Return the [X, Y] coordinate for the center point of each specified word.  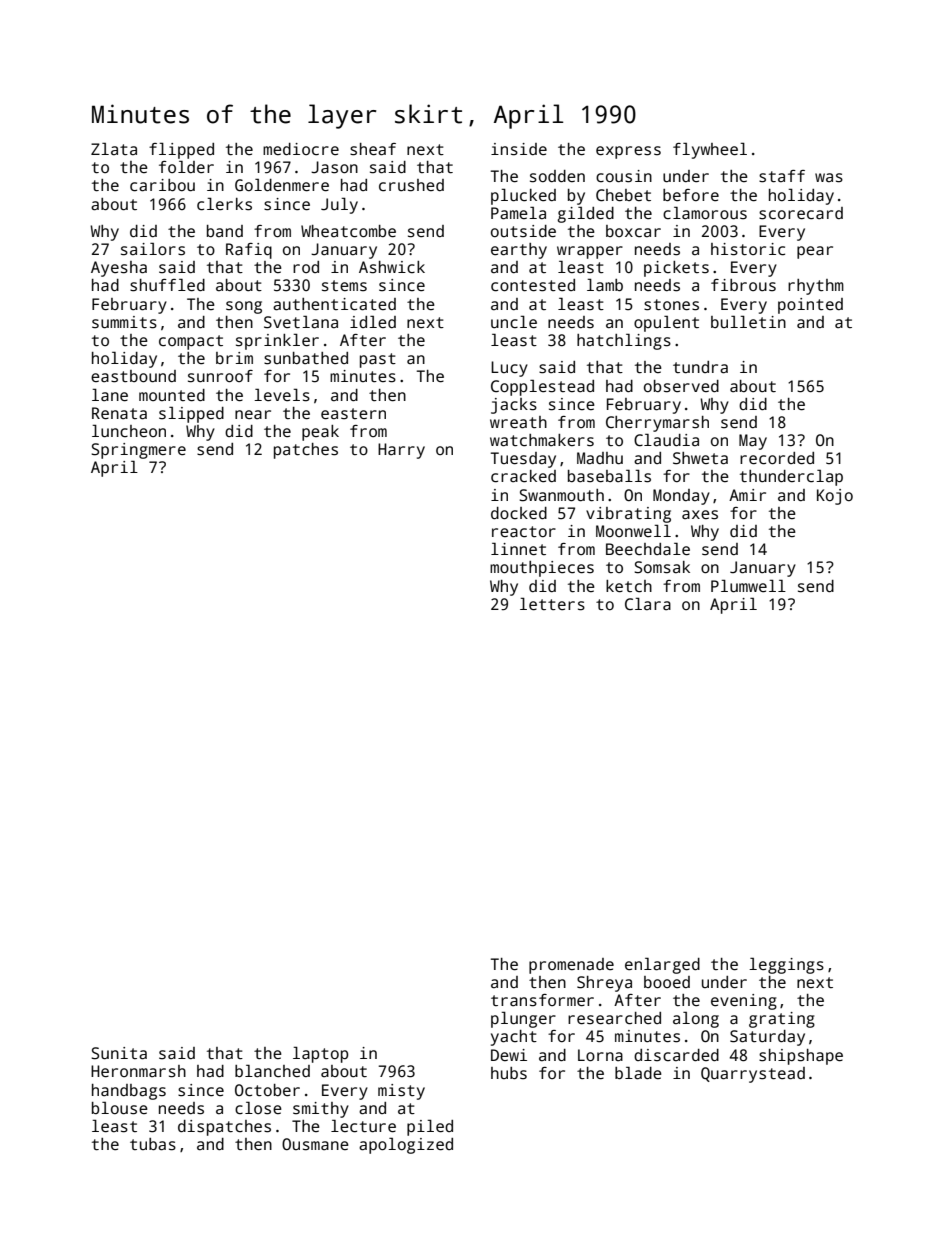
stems [344, 286]
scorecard [801, 213]
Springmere [138, 451]
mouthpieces [542, 569]
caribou [162, 185]
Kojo [835, 497]
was [829, 178]
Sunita [119, 1053]
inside [519, 149]
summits [124, 322]
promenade [571, 966]
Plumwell [748, 586]
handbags [129, 1092]
